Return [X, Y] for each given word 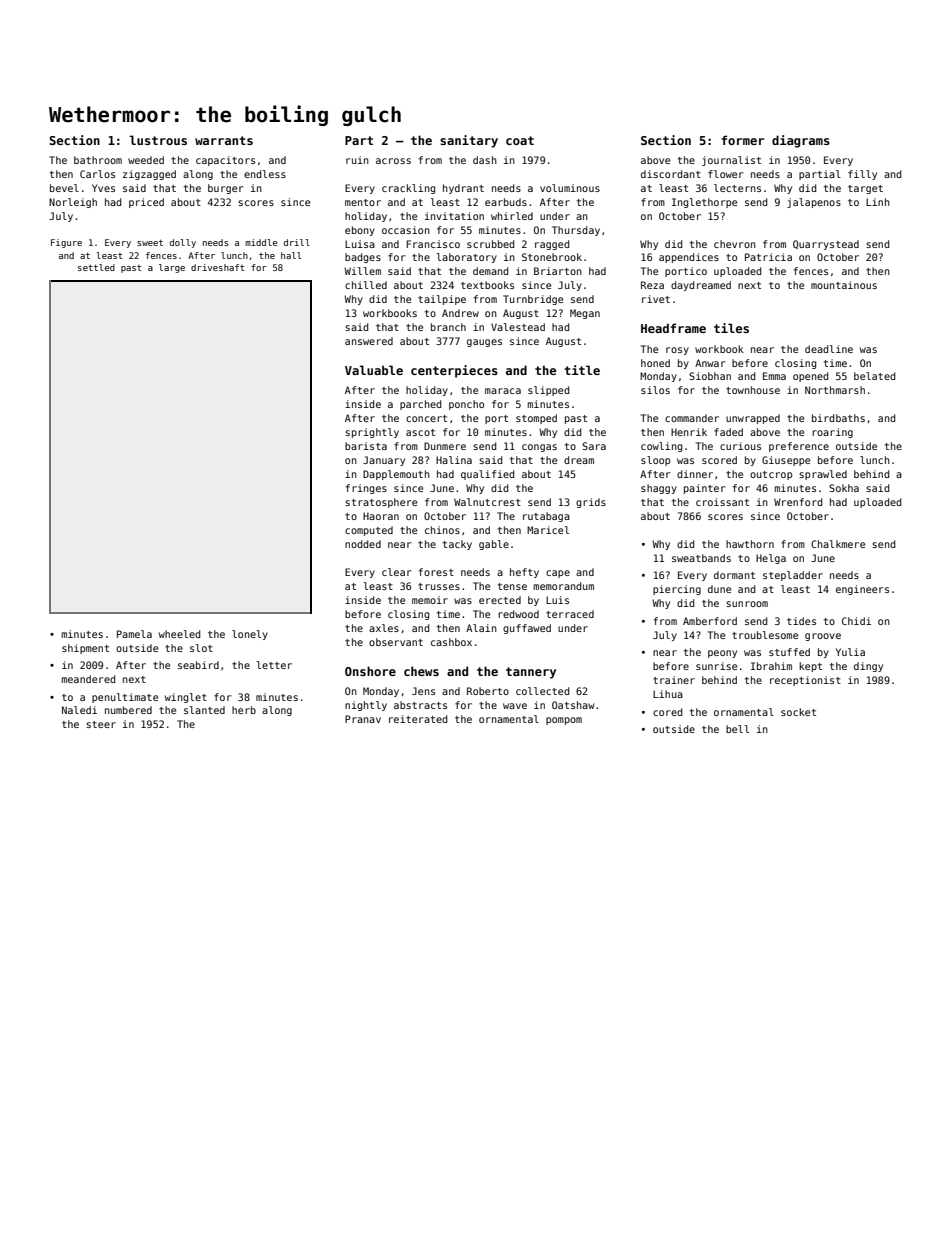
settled [96, 267]
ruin [357, 160]
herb [244, 710]
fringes [366, 489]
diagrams [801, 141]
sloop [655, 461]
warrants [224, 140]
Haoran [381, 516]
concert [426, 418]
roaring [832, 433]
